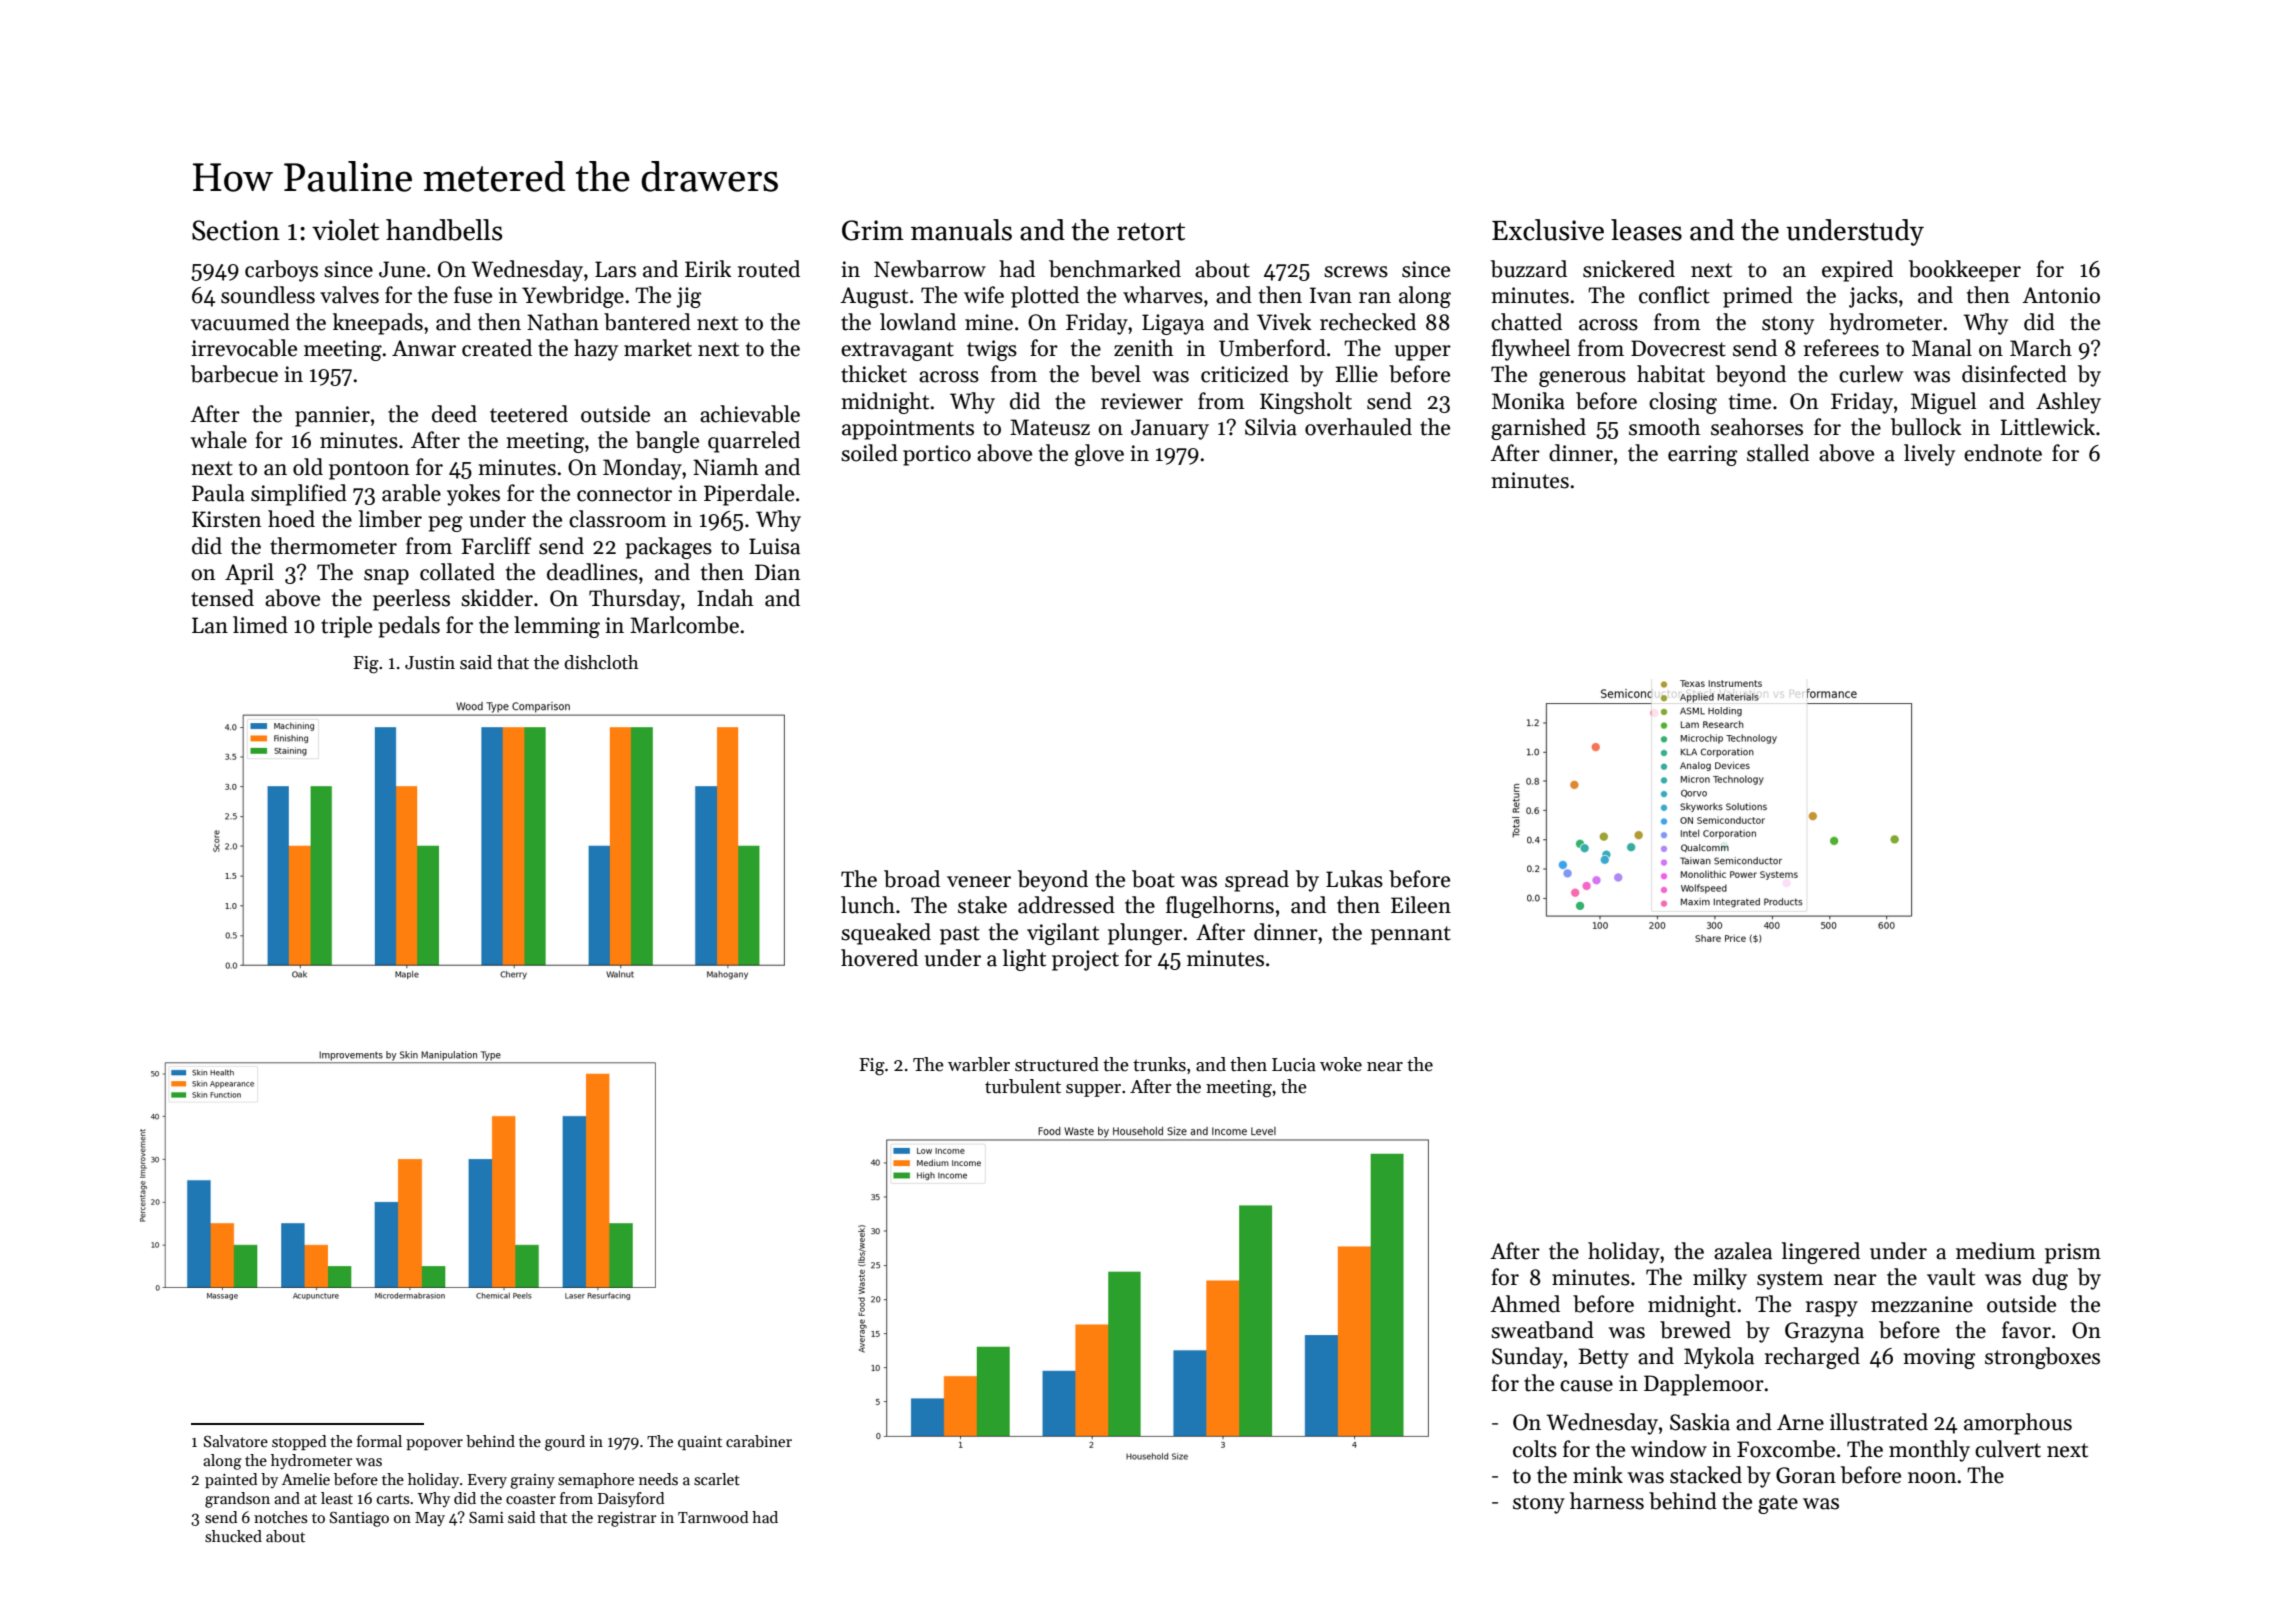 This screenshot has width=2292, height=1620. What do you see at coordinates (1702, 455) in the screenshot?
I see `earring` at bounding box center [1702, 455].
